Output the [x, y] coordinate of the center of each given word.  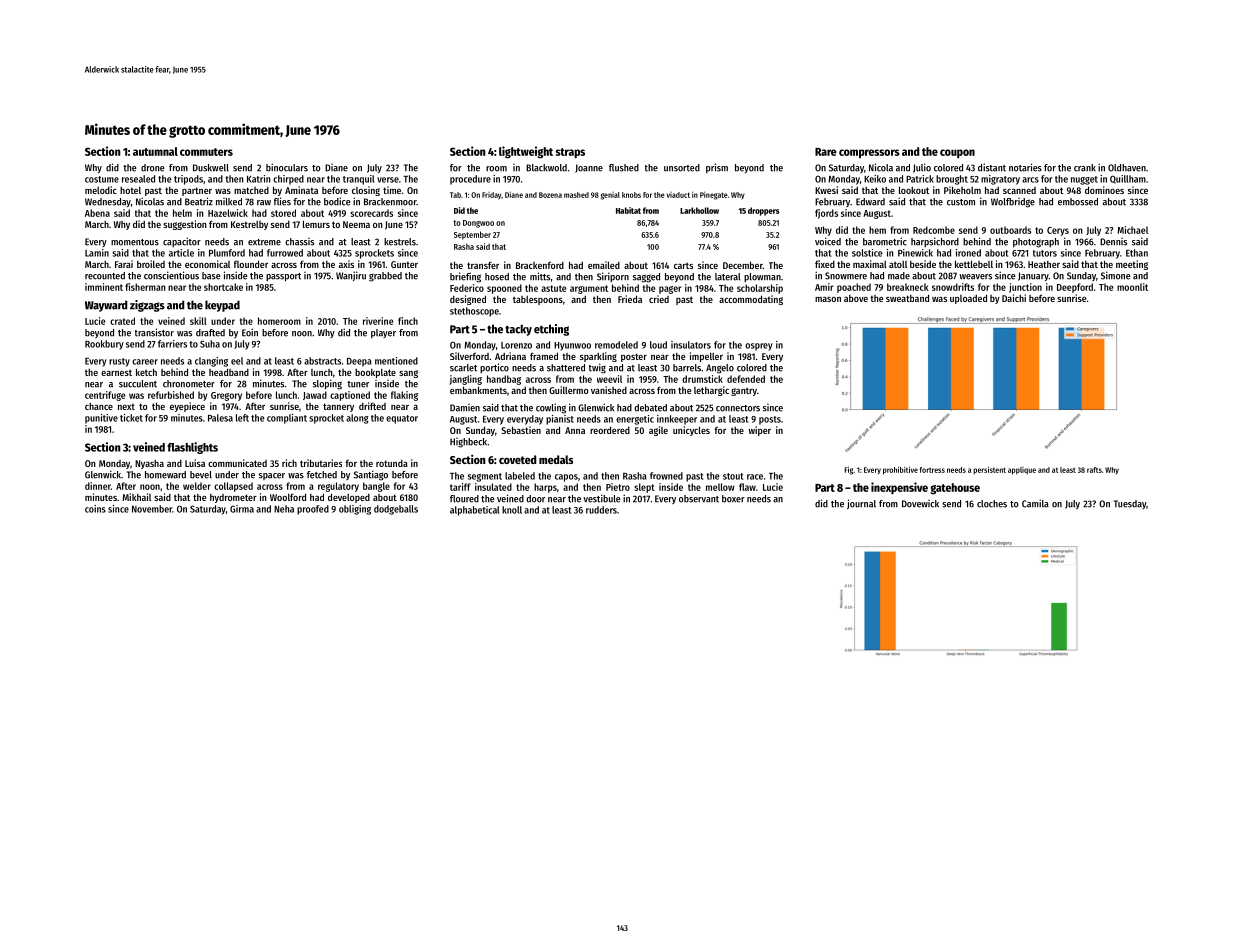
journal [861, 504]
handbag [504, 380]
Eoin [250, 332]
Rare [826, 152]
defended [746, 379]
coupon [957, 153]
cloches [992, 504]
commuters [206, 152]
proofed [313, 510]
